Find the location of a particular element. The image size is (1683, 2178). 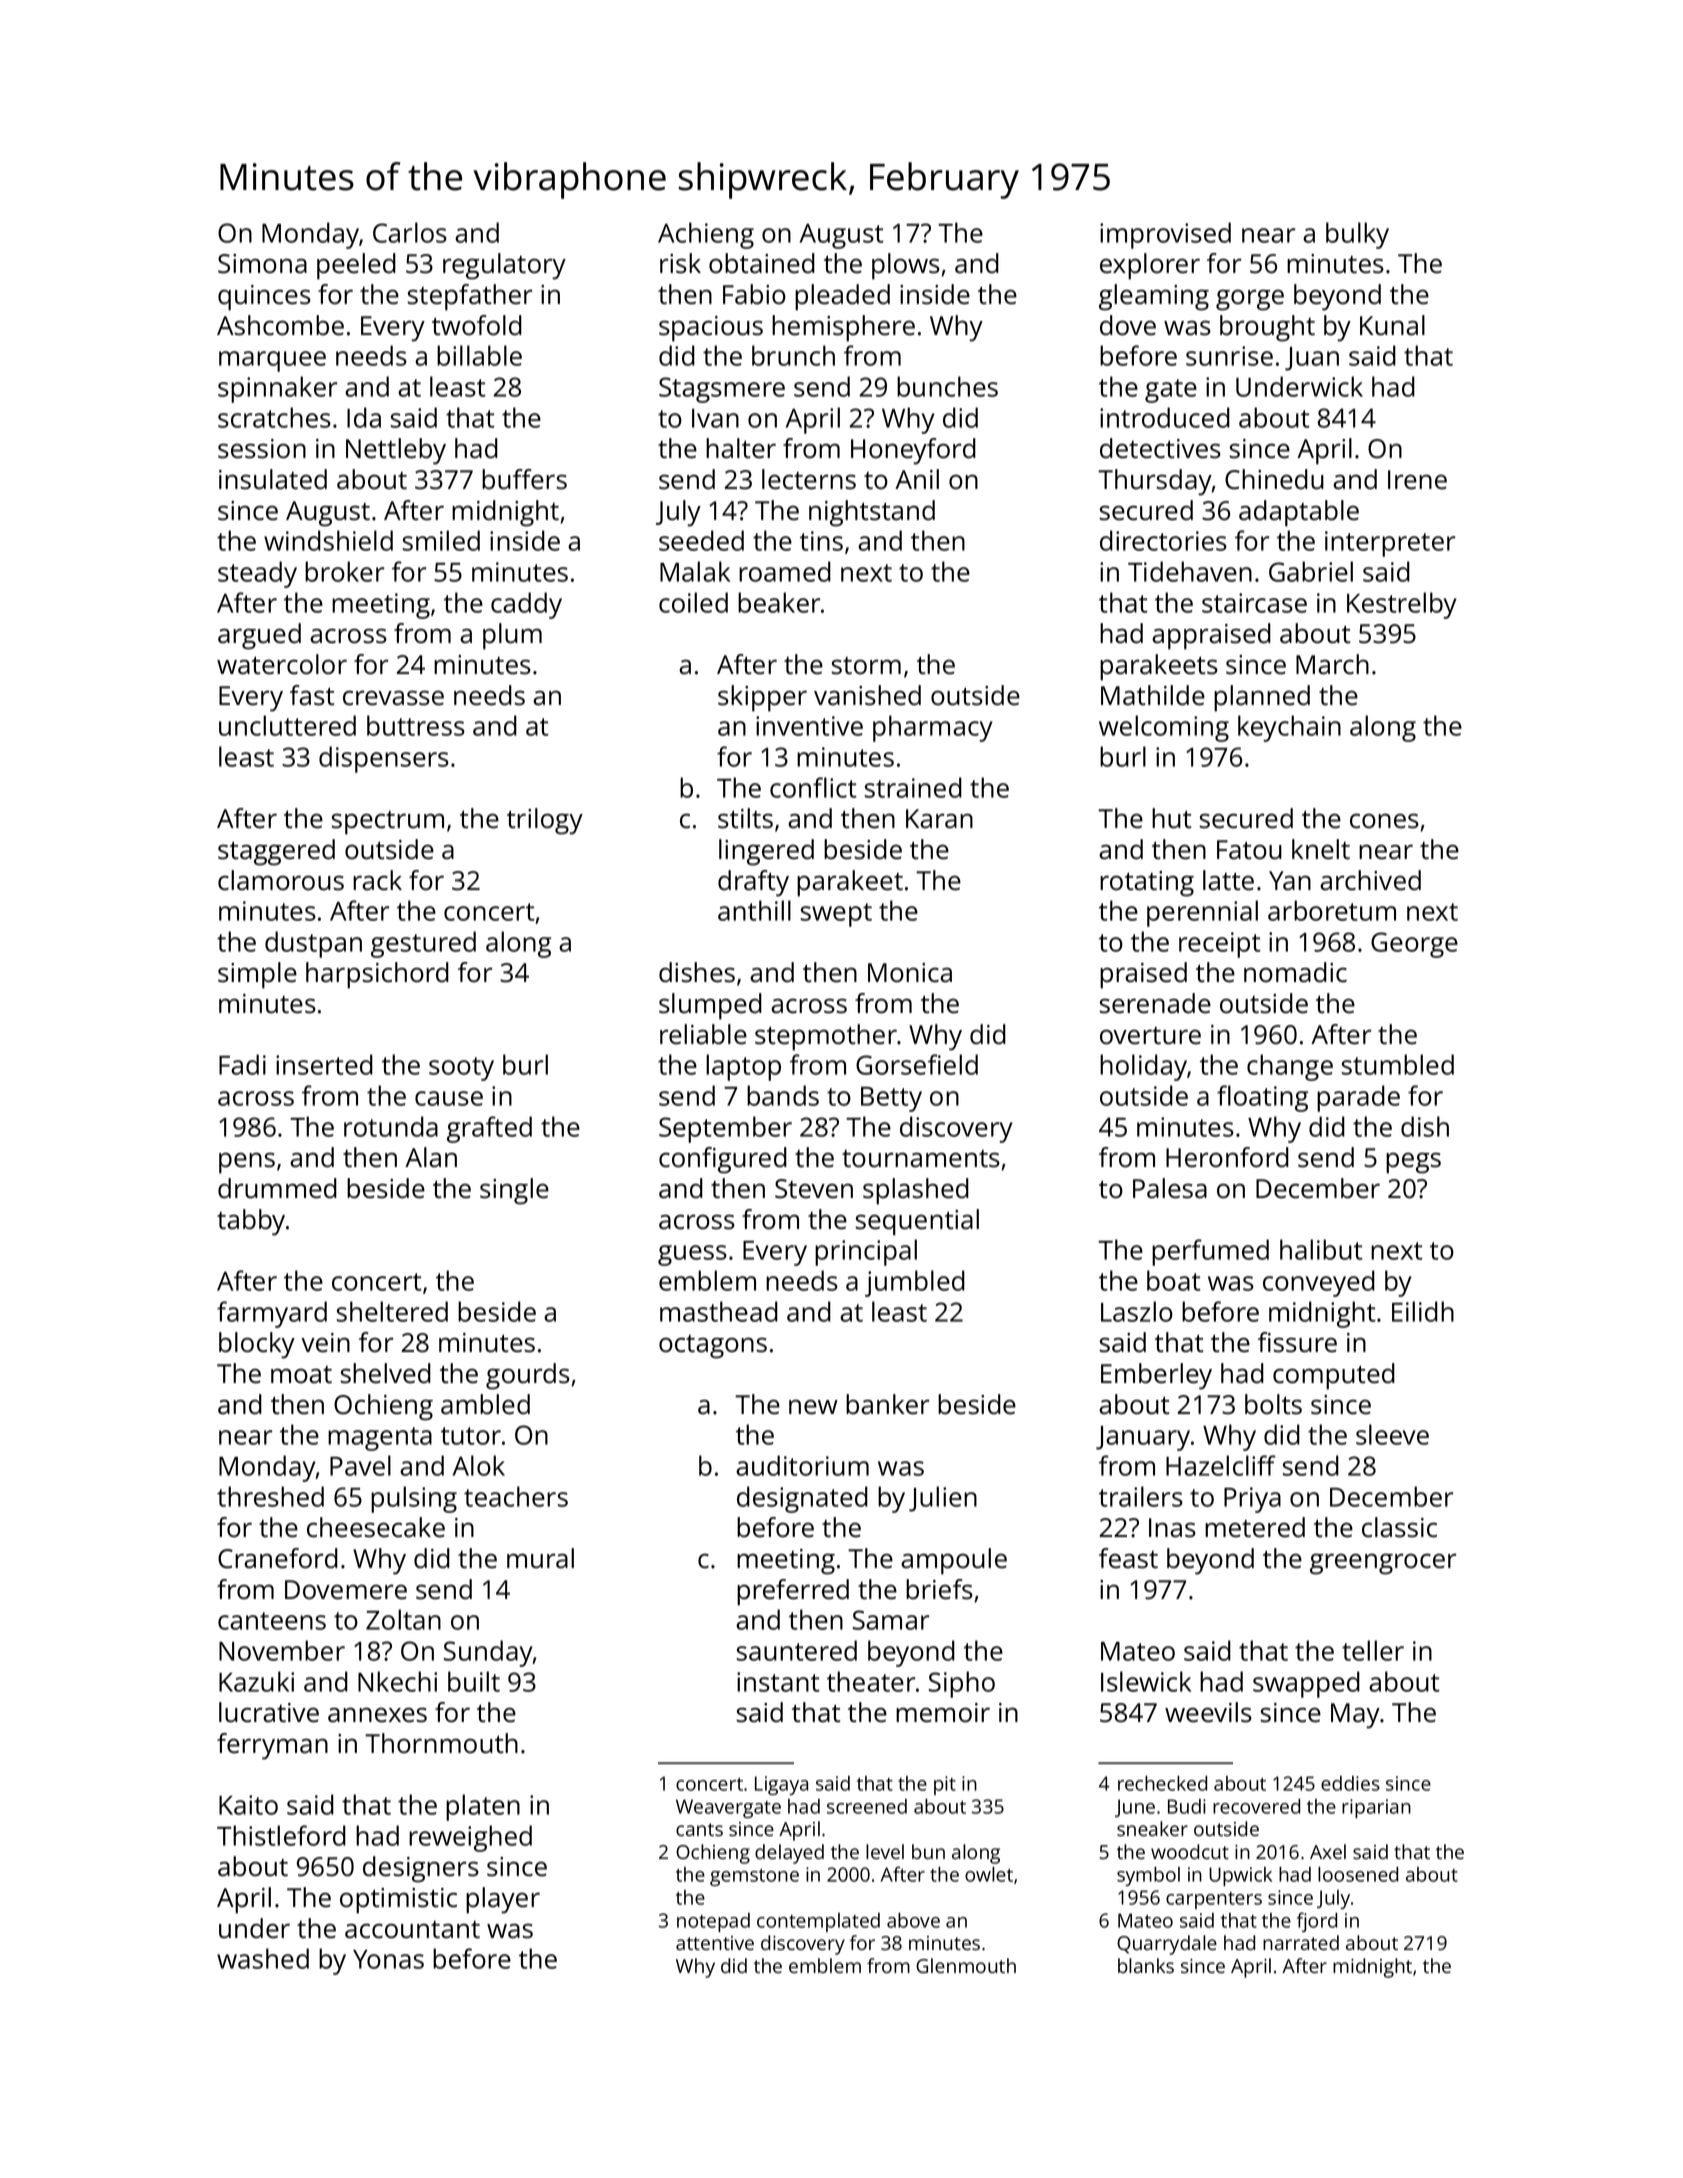

Tidehaven is located at coordinates (1190, 571).
